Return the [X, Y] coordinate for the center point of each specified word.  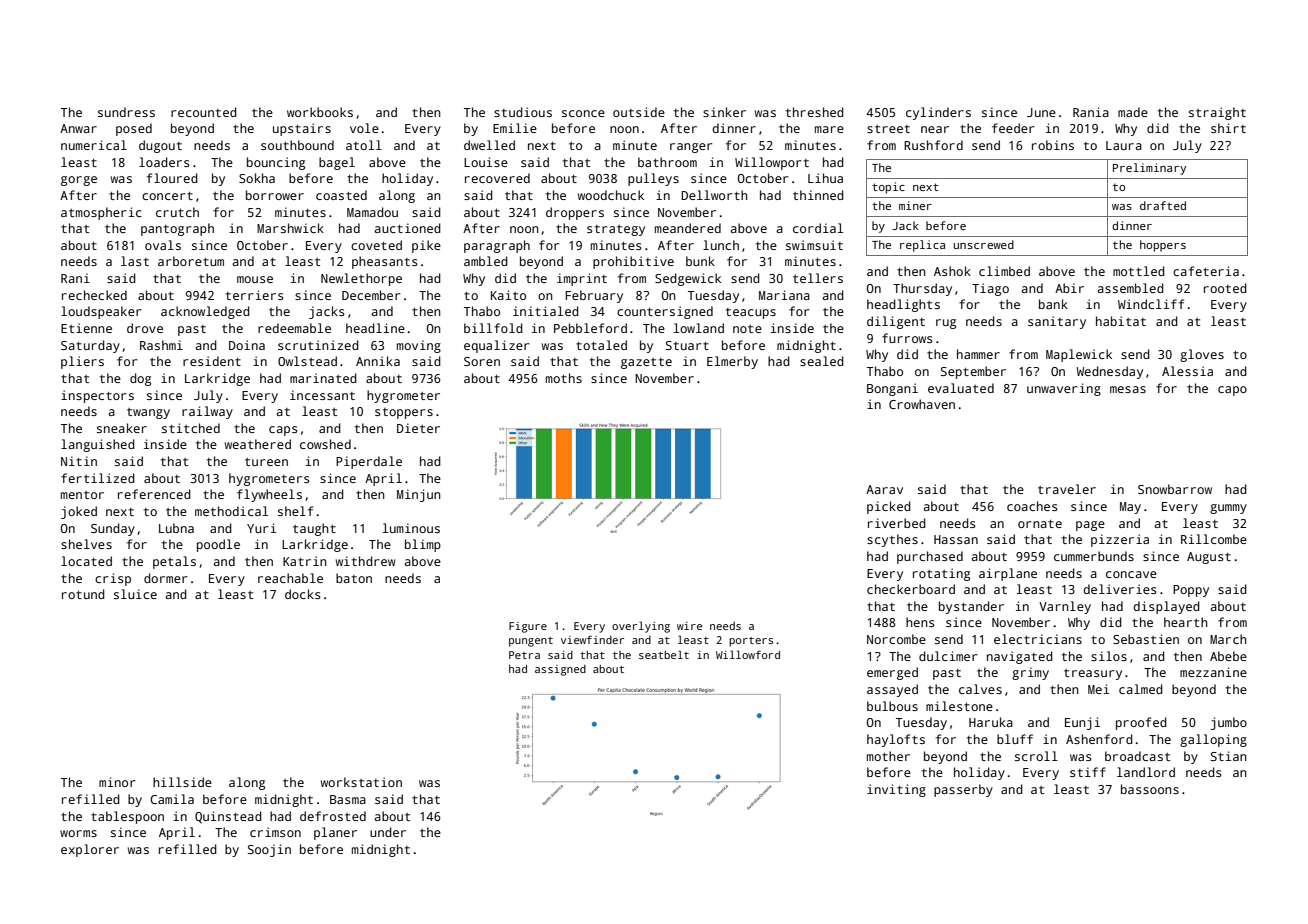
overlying [641, 627]
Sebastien [1146, 639]
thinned [818, 195]
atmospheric [101, 213]
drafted [1163, 205]
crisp [113, 579]
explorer [90, 850]
